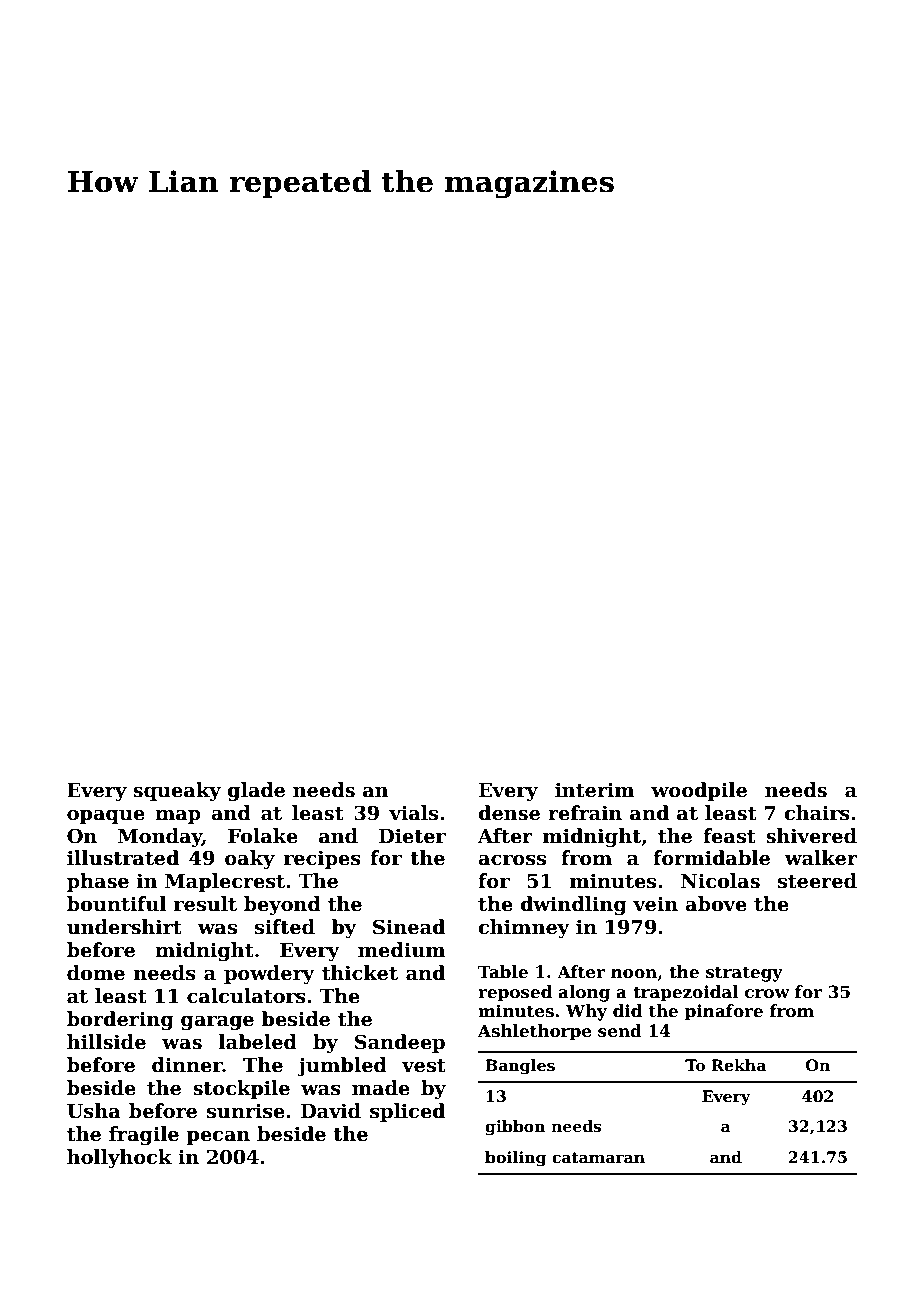 This screenshot has height=1311, width=924. What do you see at coordinates (655, 904) in the screenshot?
I see `vein` at bounding box center [655, 904].
